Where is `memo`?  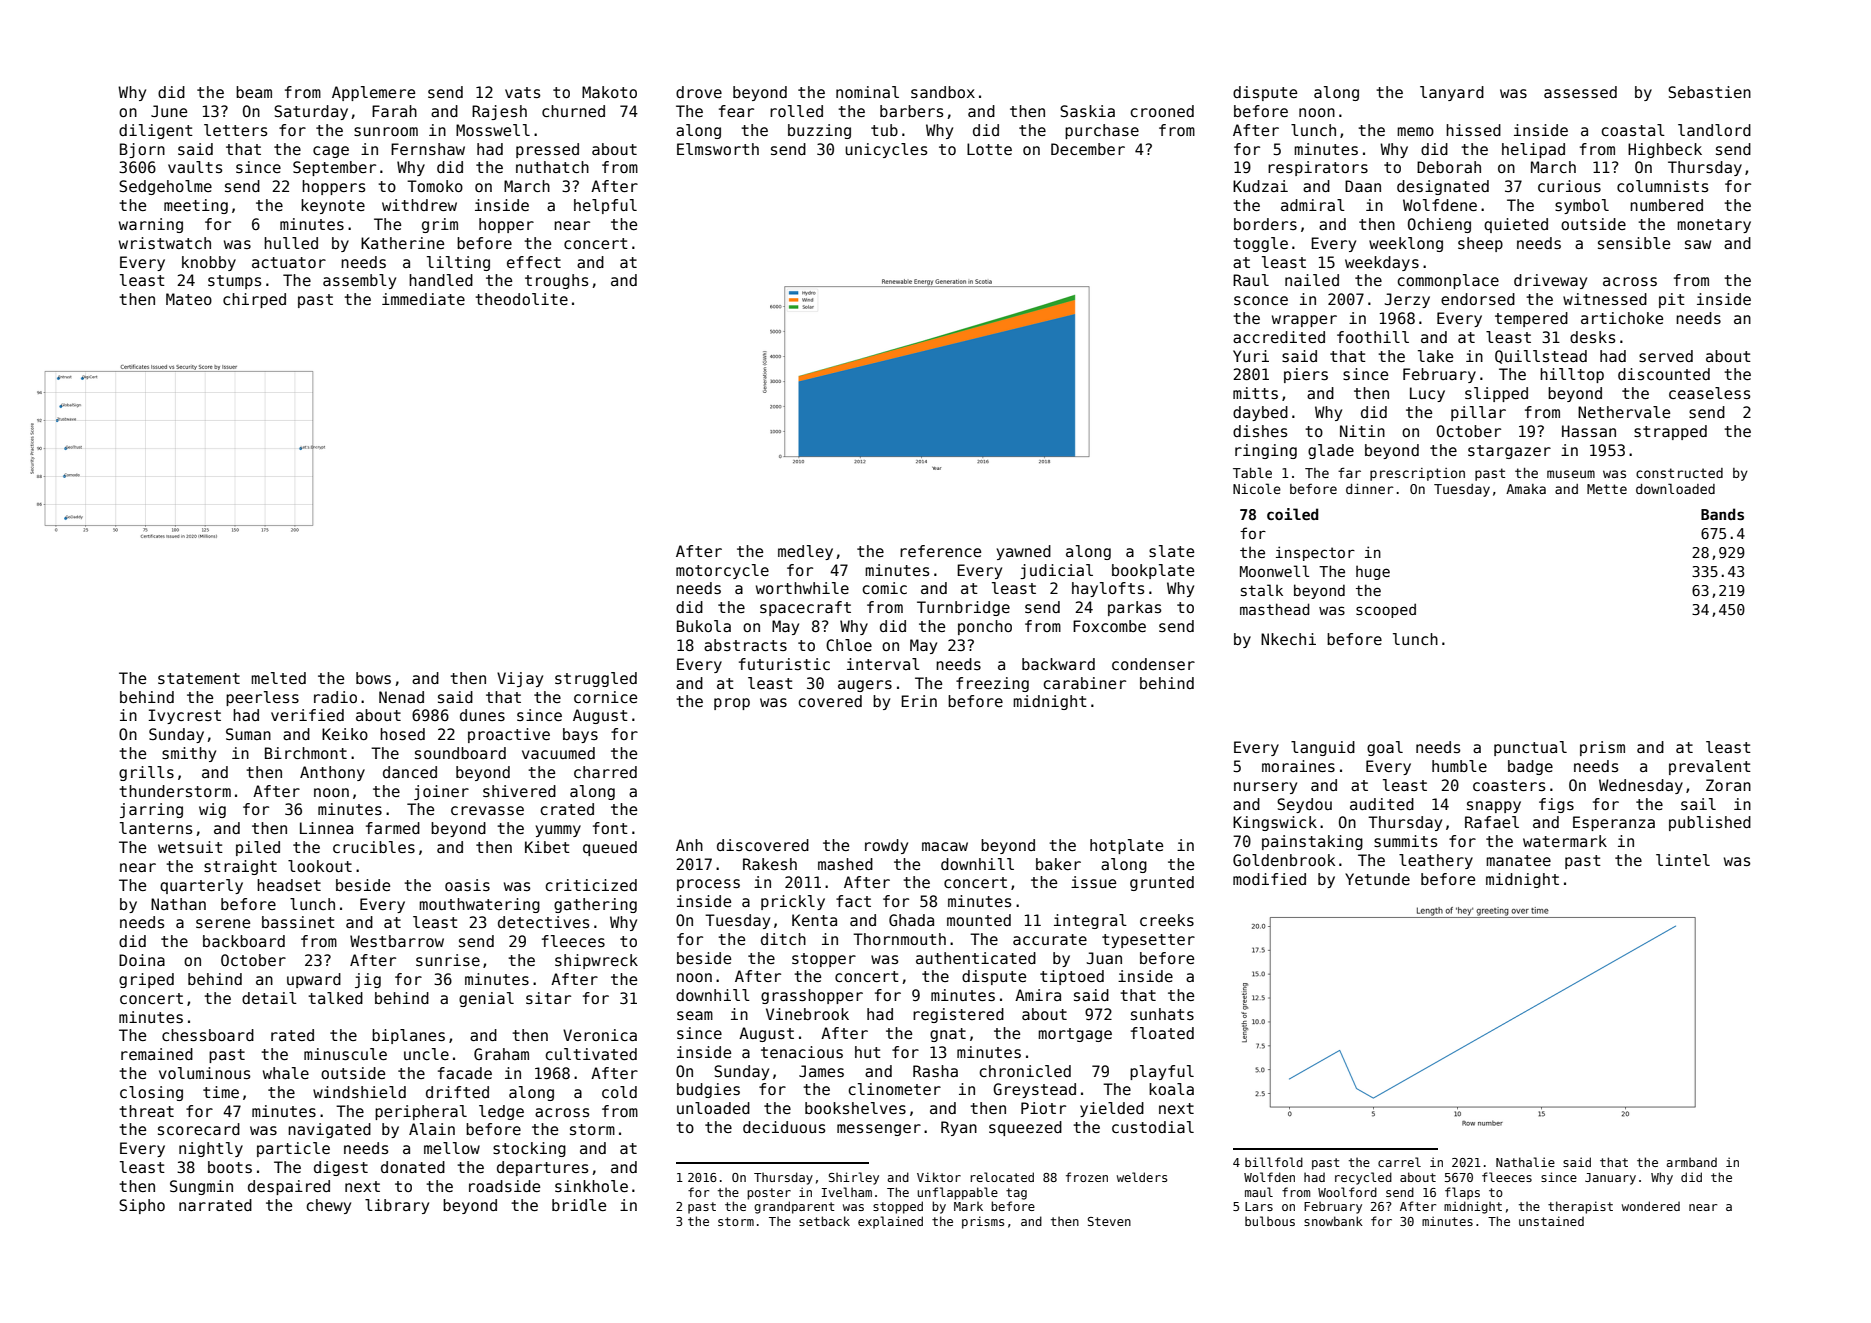
memo is located at coordinates (1415, 131).
